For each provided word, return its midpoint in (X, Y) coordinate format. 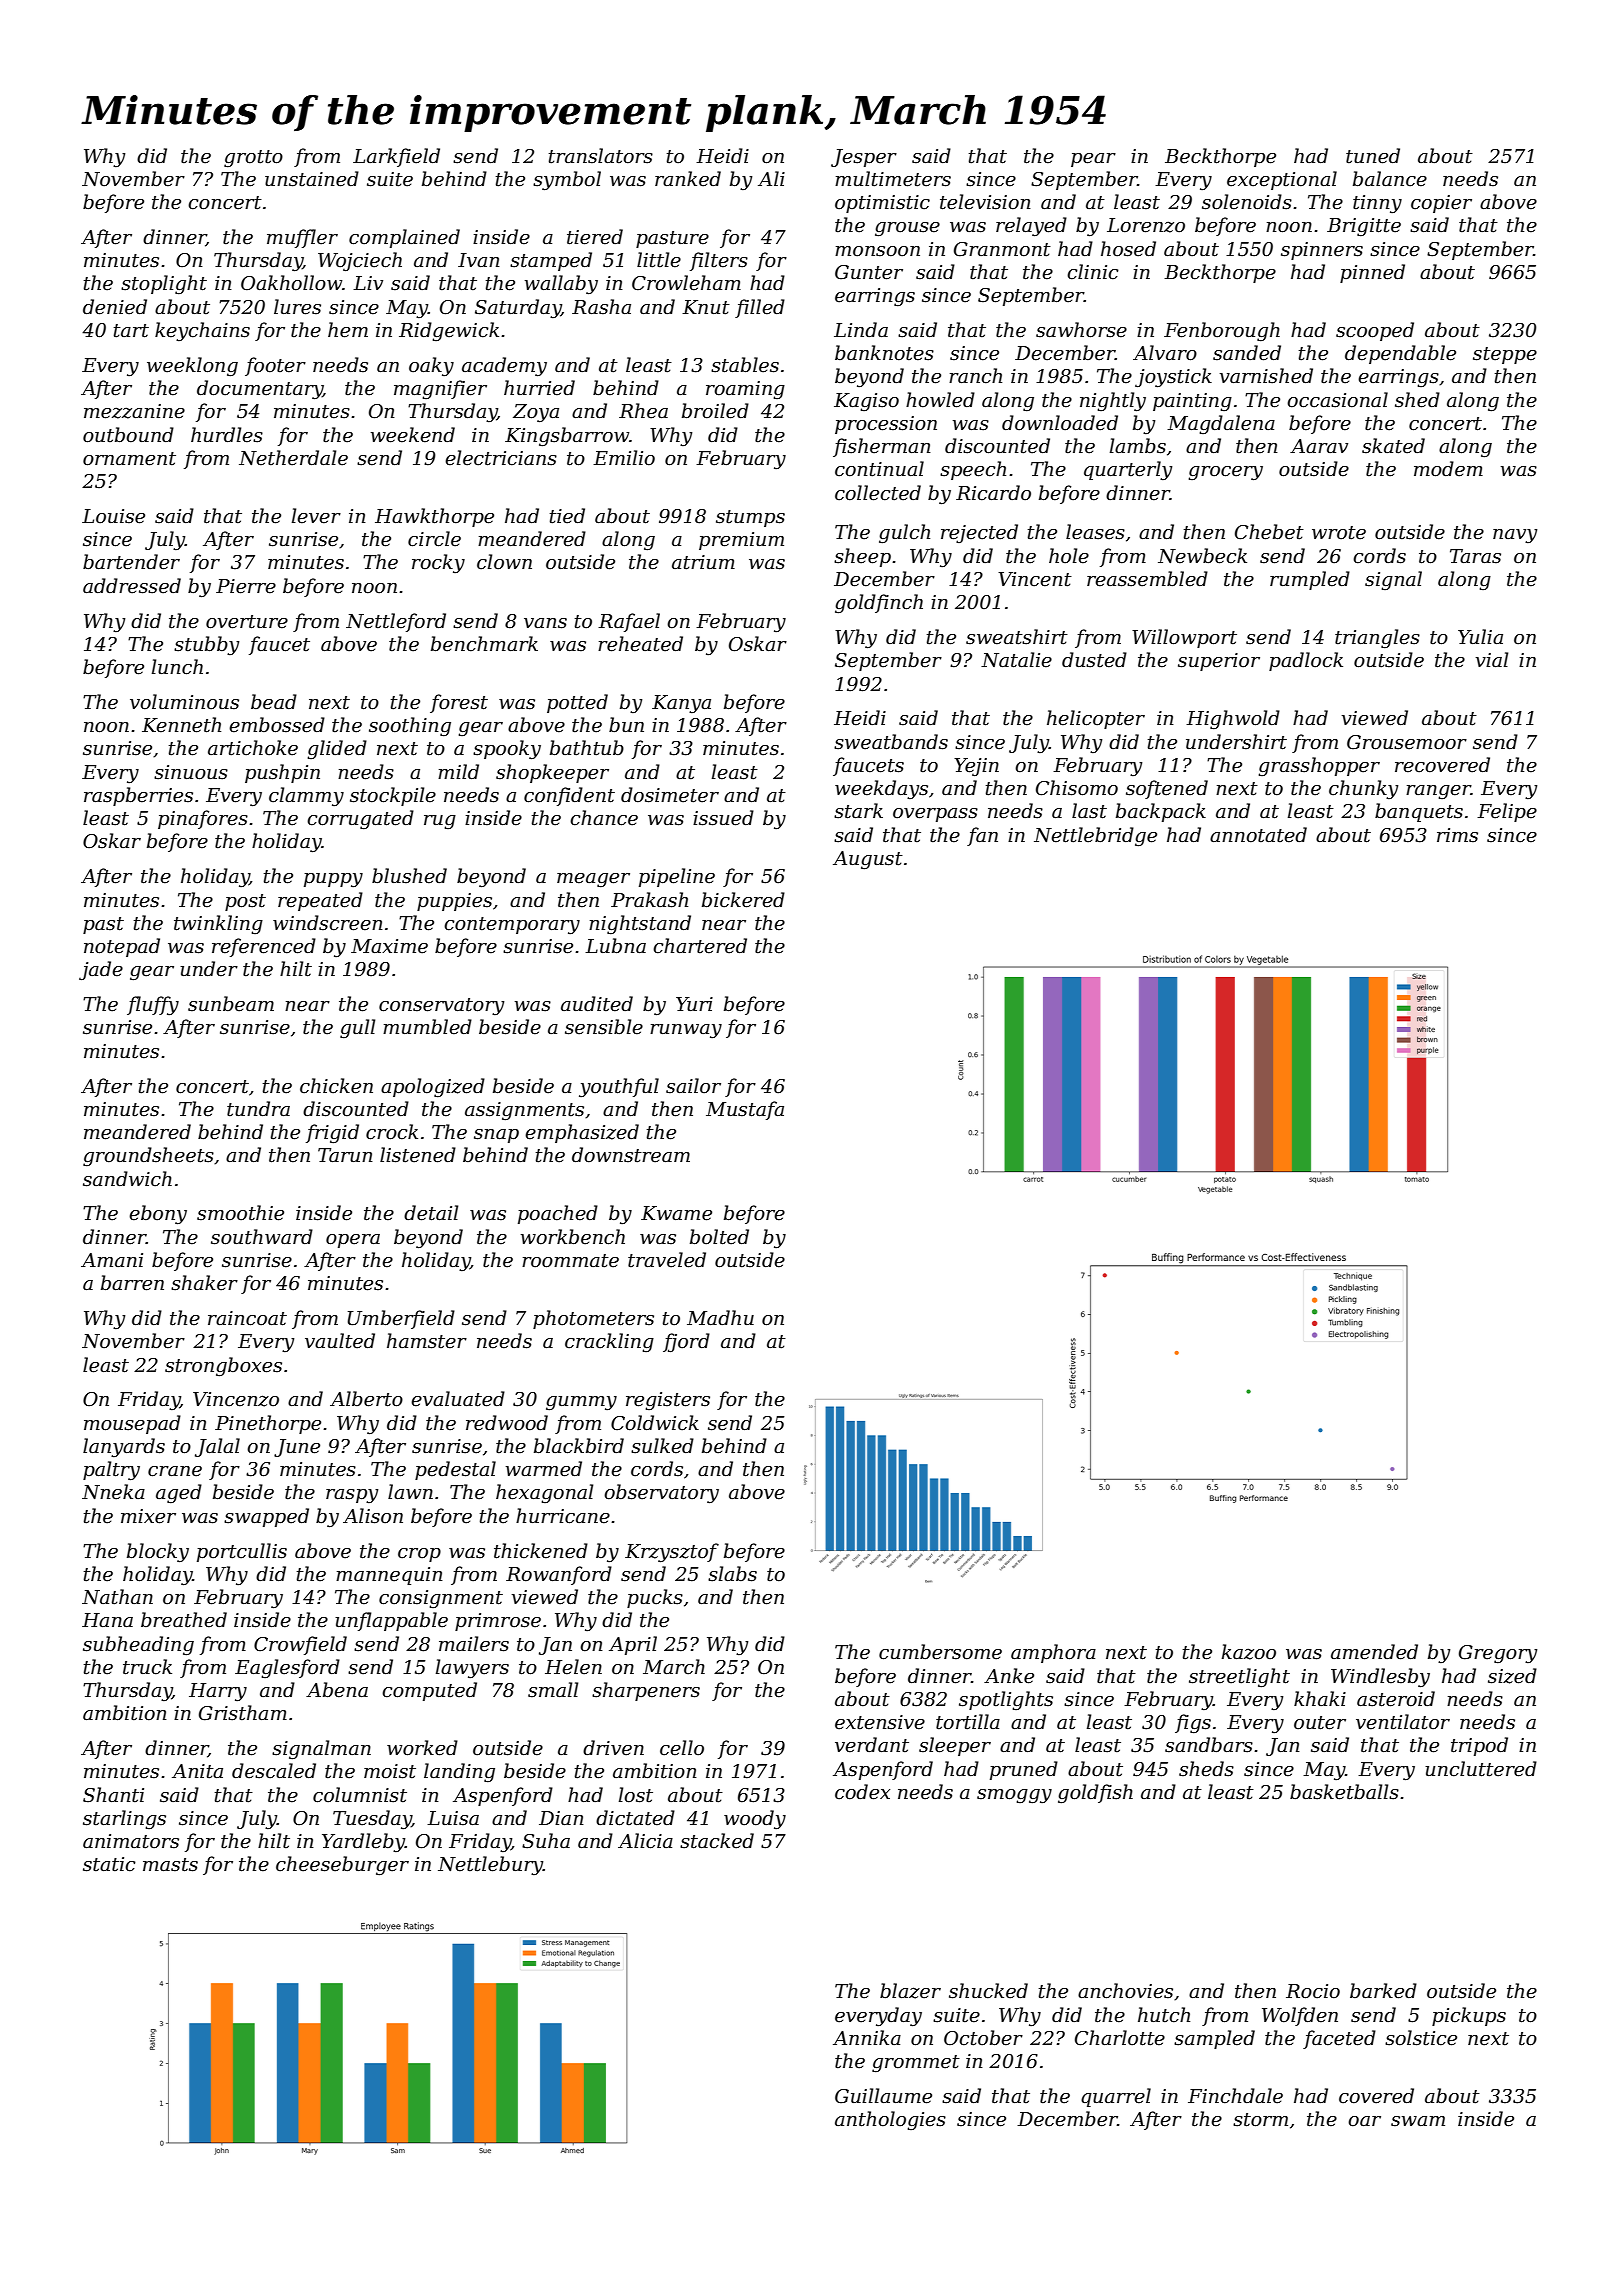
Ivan (479, 260)
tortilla (968, 1722)
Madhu (720, 1318)
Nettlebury (490, 1865)
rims (1457, 835)
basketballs (1344, 1792)
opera (353, 1241)
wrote (1339, 533)
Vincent (1035, 579)
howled (940, 400)
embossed (277, 725)
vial (1492, 660)
